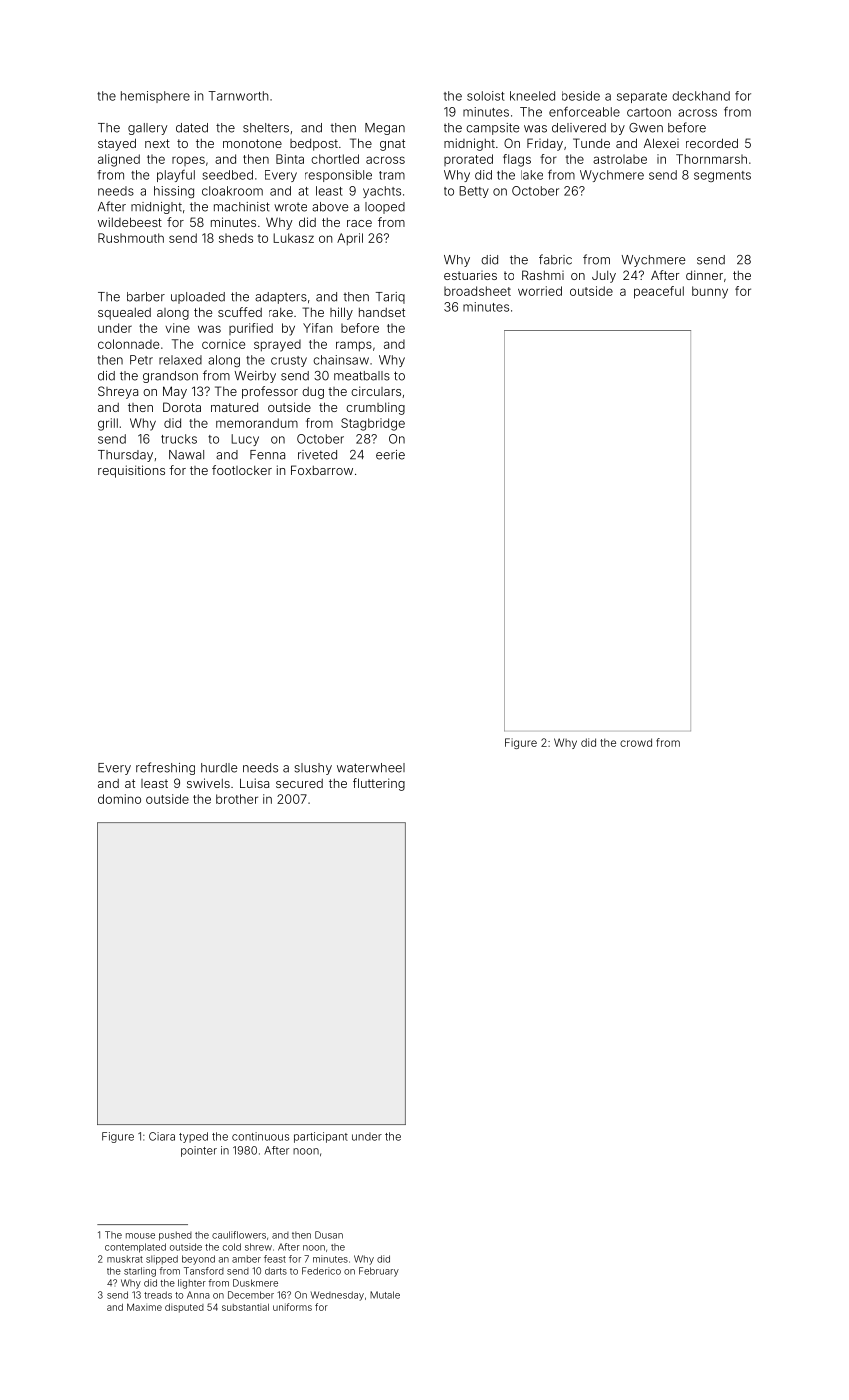 The width and height of the document is (849, 1400). Describe the element at coordinates (493, 129) in the document. I see `campsite` at that location.
